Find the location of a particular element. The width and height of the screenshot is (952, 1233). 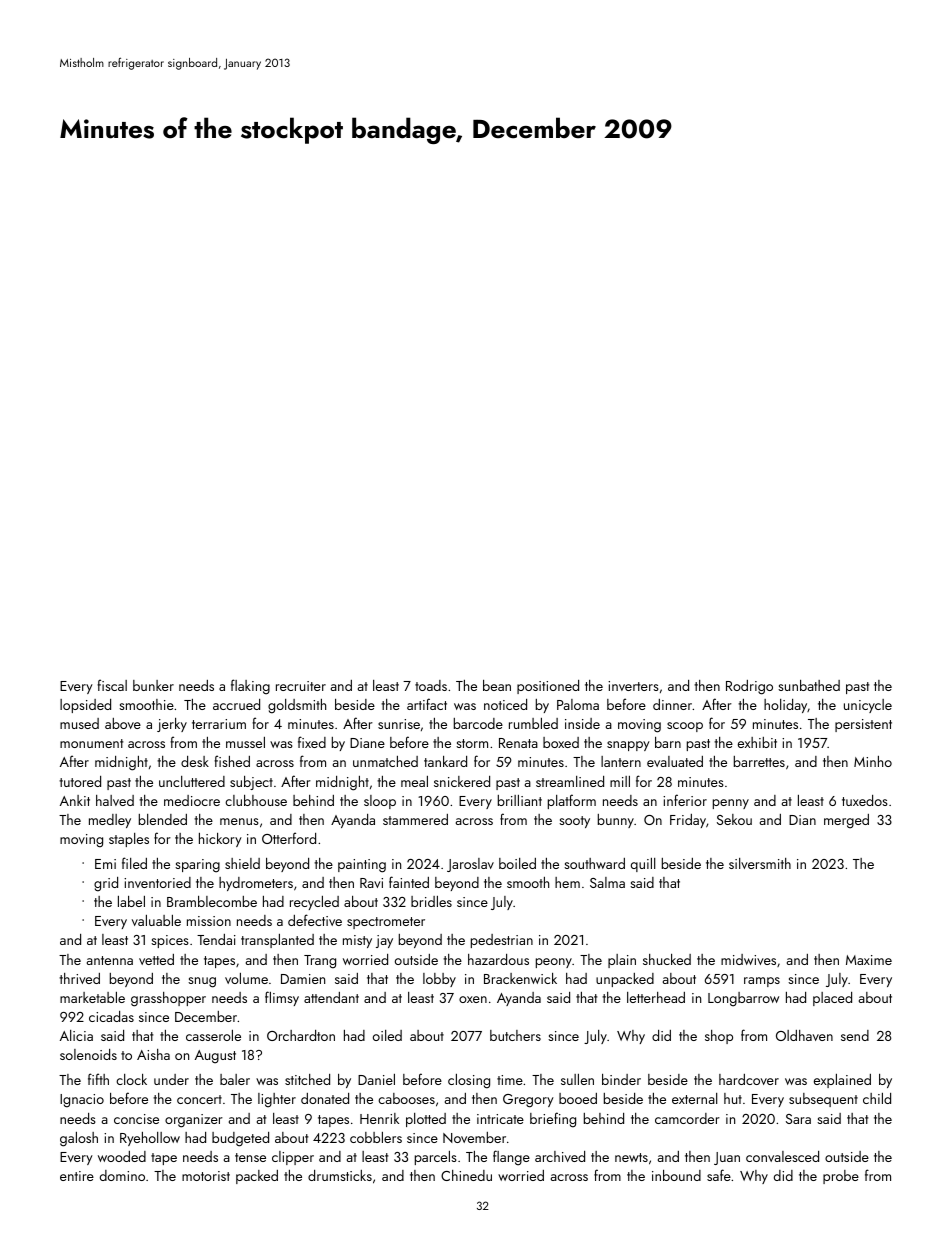

staples is located at coordinates (129, 840).
